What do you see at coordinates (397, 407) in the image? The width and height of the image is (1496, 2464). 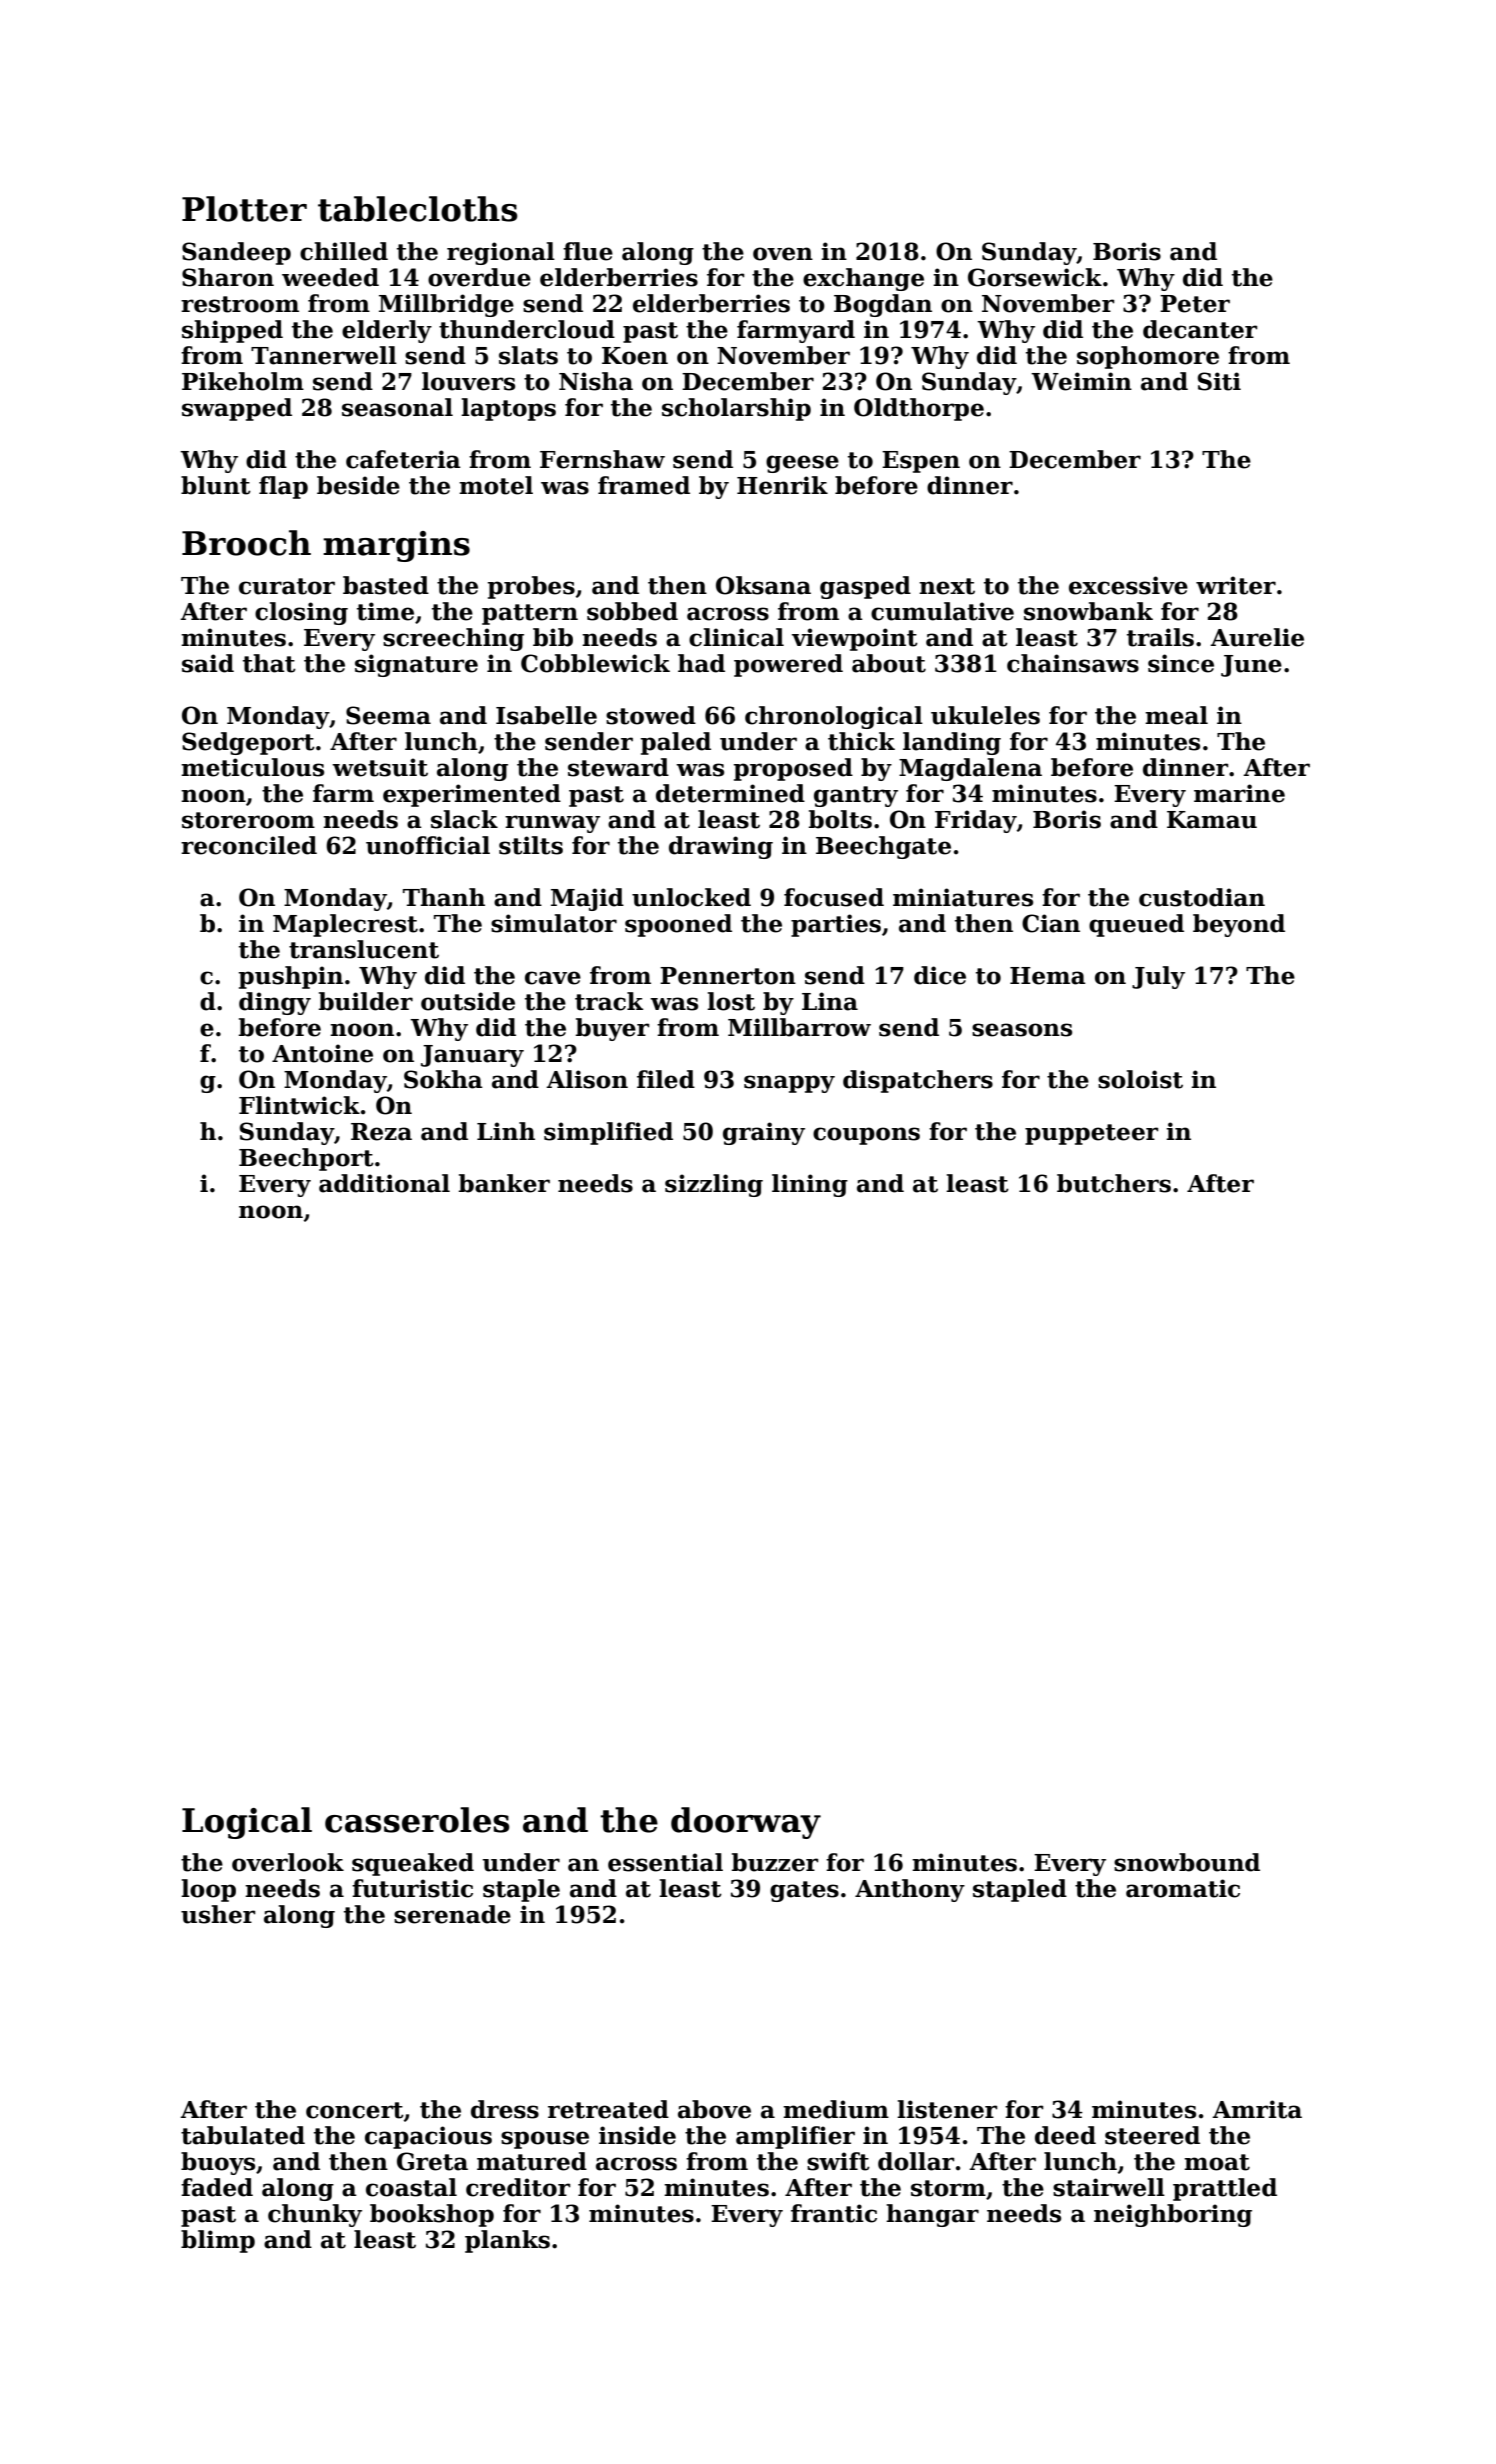 I see `seasonal` at bounding box center [397, 407].
